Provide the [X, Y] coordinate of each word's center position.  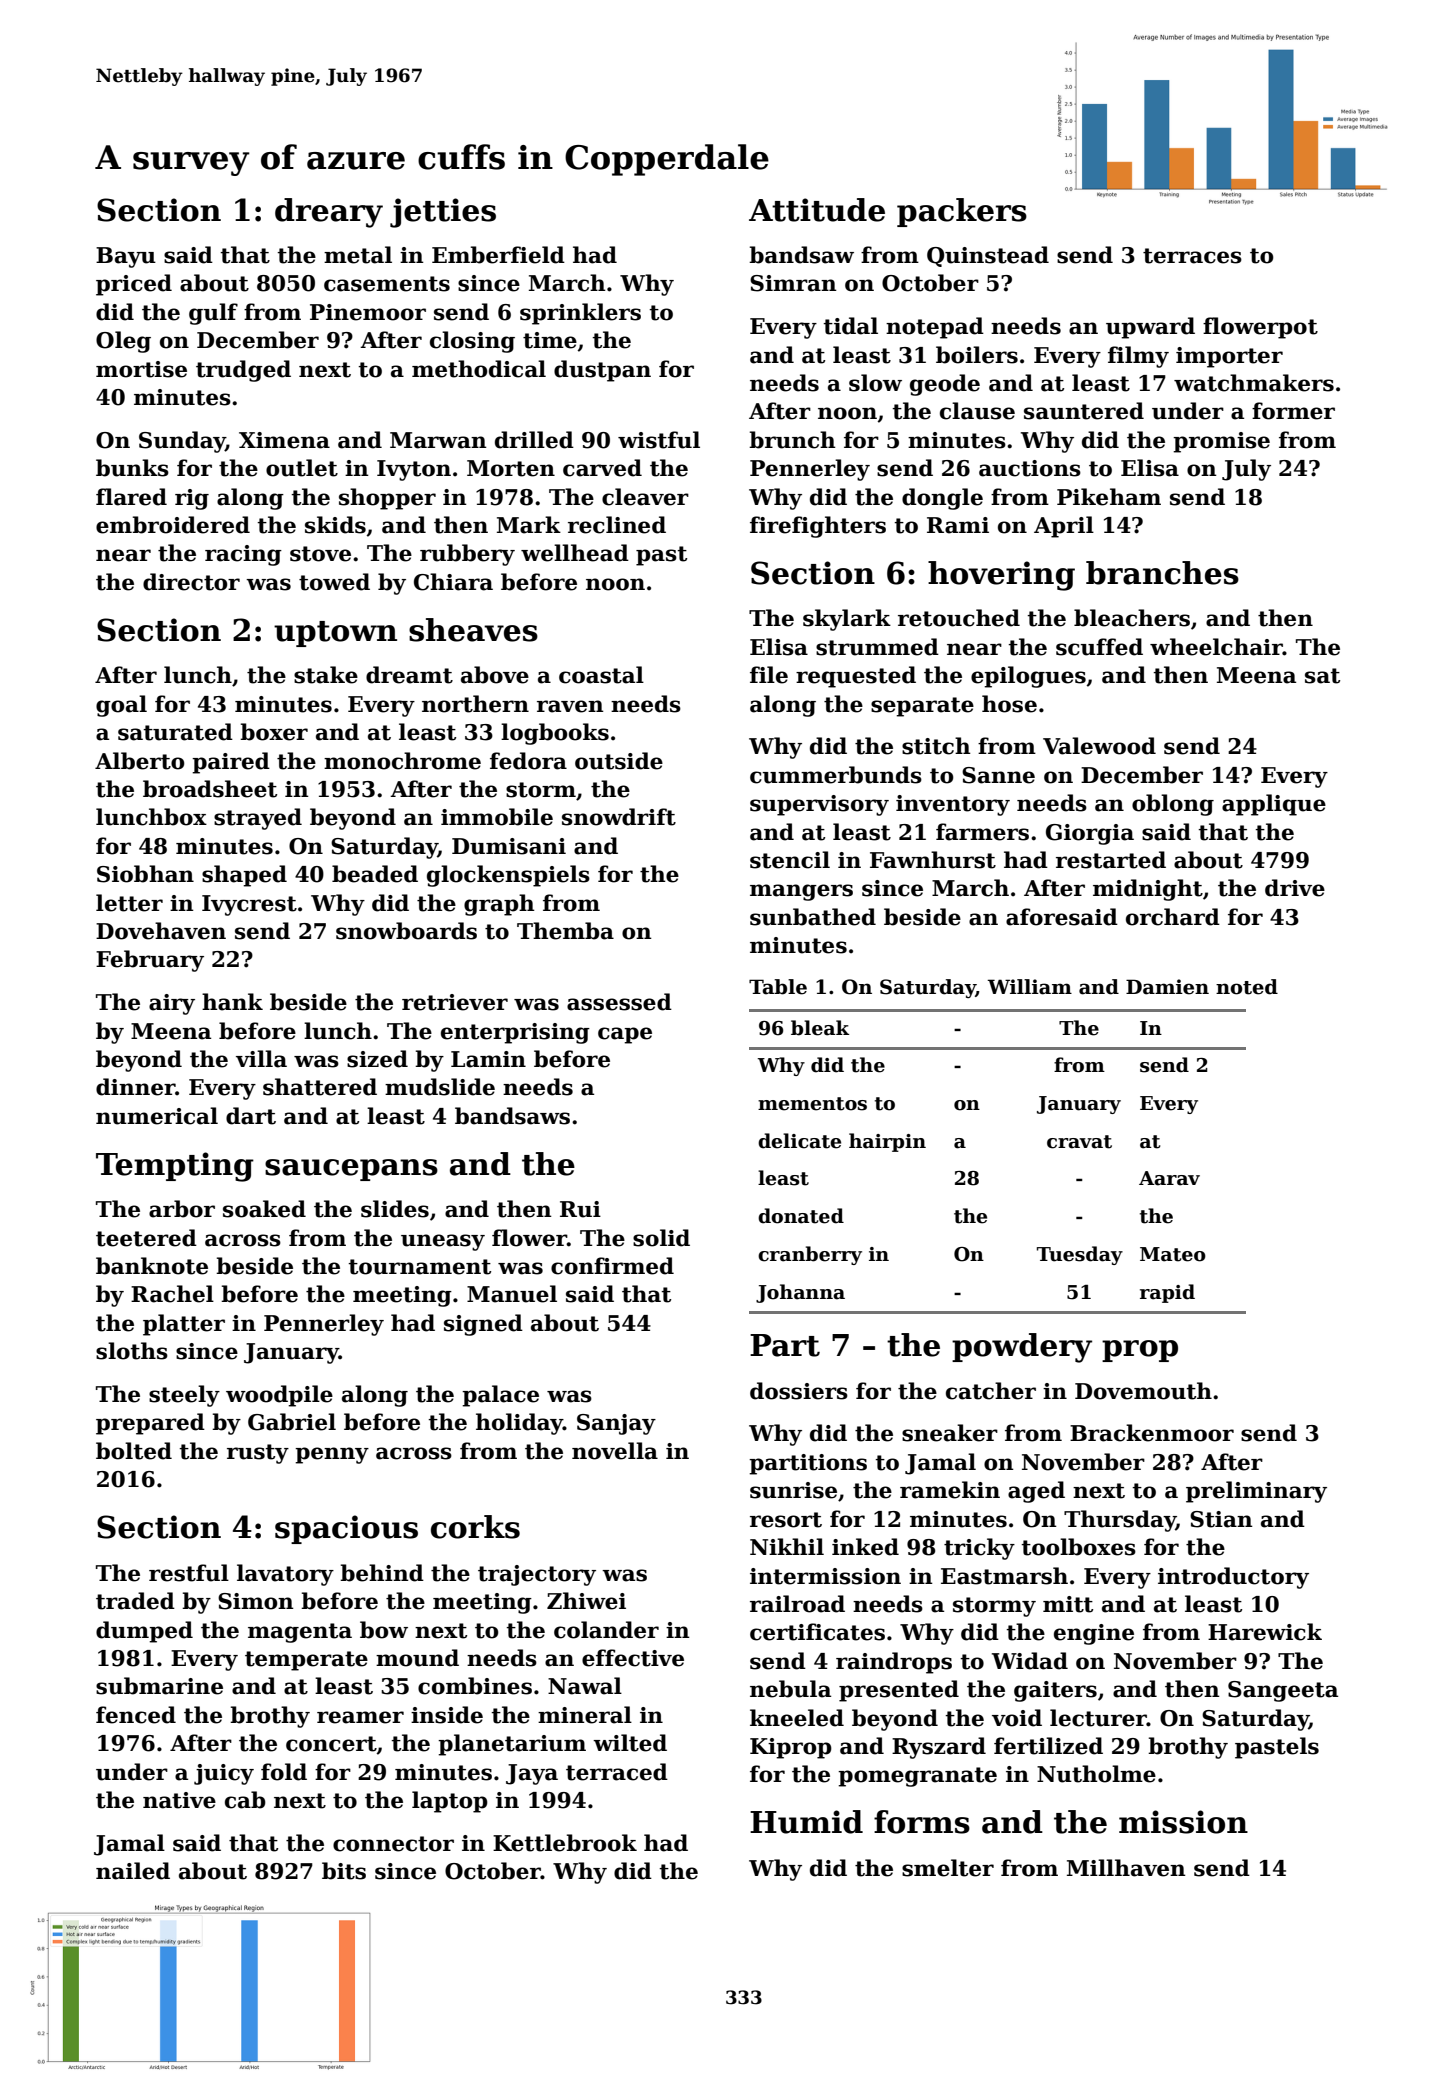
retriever [455, 1002]
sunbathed [813, 917]
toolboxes [1078, 1547]
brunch [792, 440]
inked [865, 1547]
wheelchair [1216, 647]
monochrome [402, 761]
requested [856, 677]
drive [1295, 888]
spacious [346, 1529]
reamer [360, 1717]
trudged [243, 371]
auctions [1030, 468]
